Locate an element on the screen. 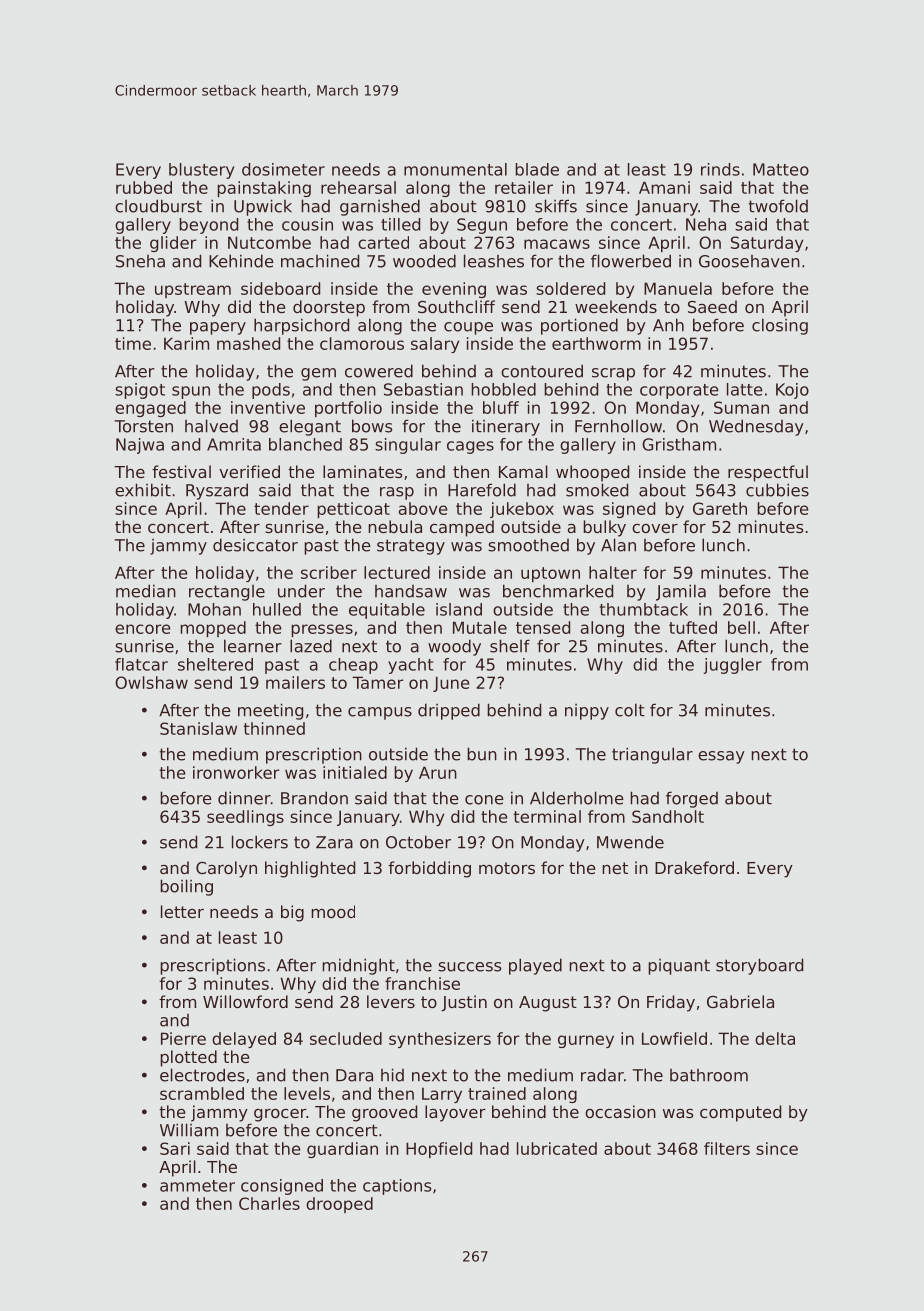  Hopfield is located at coordinates (439, 1150).
